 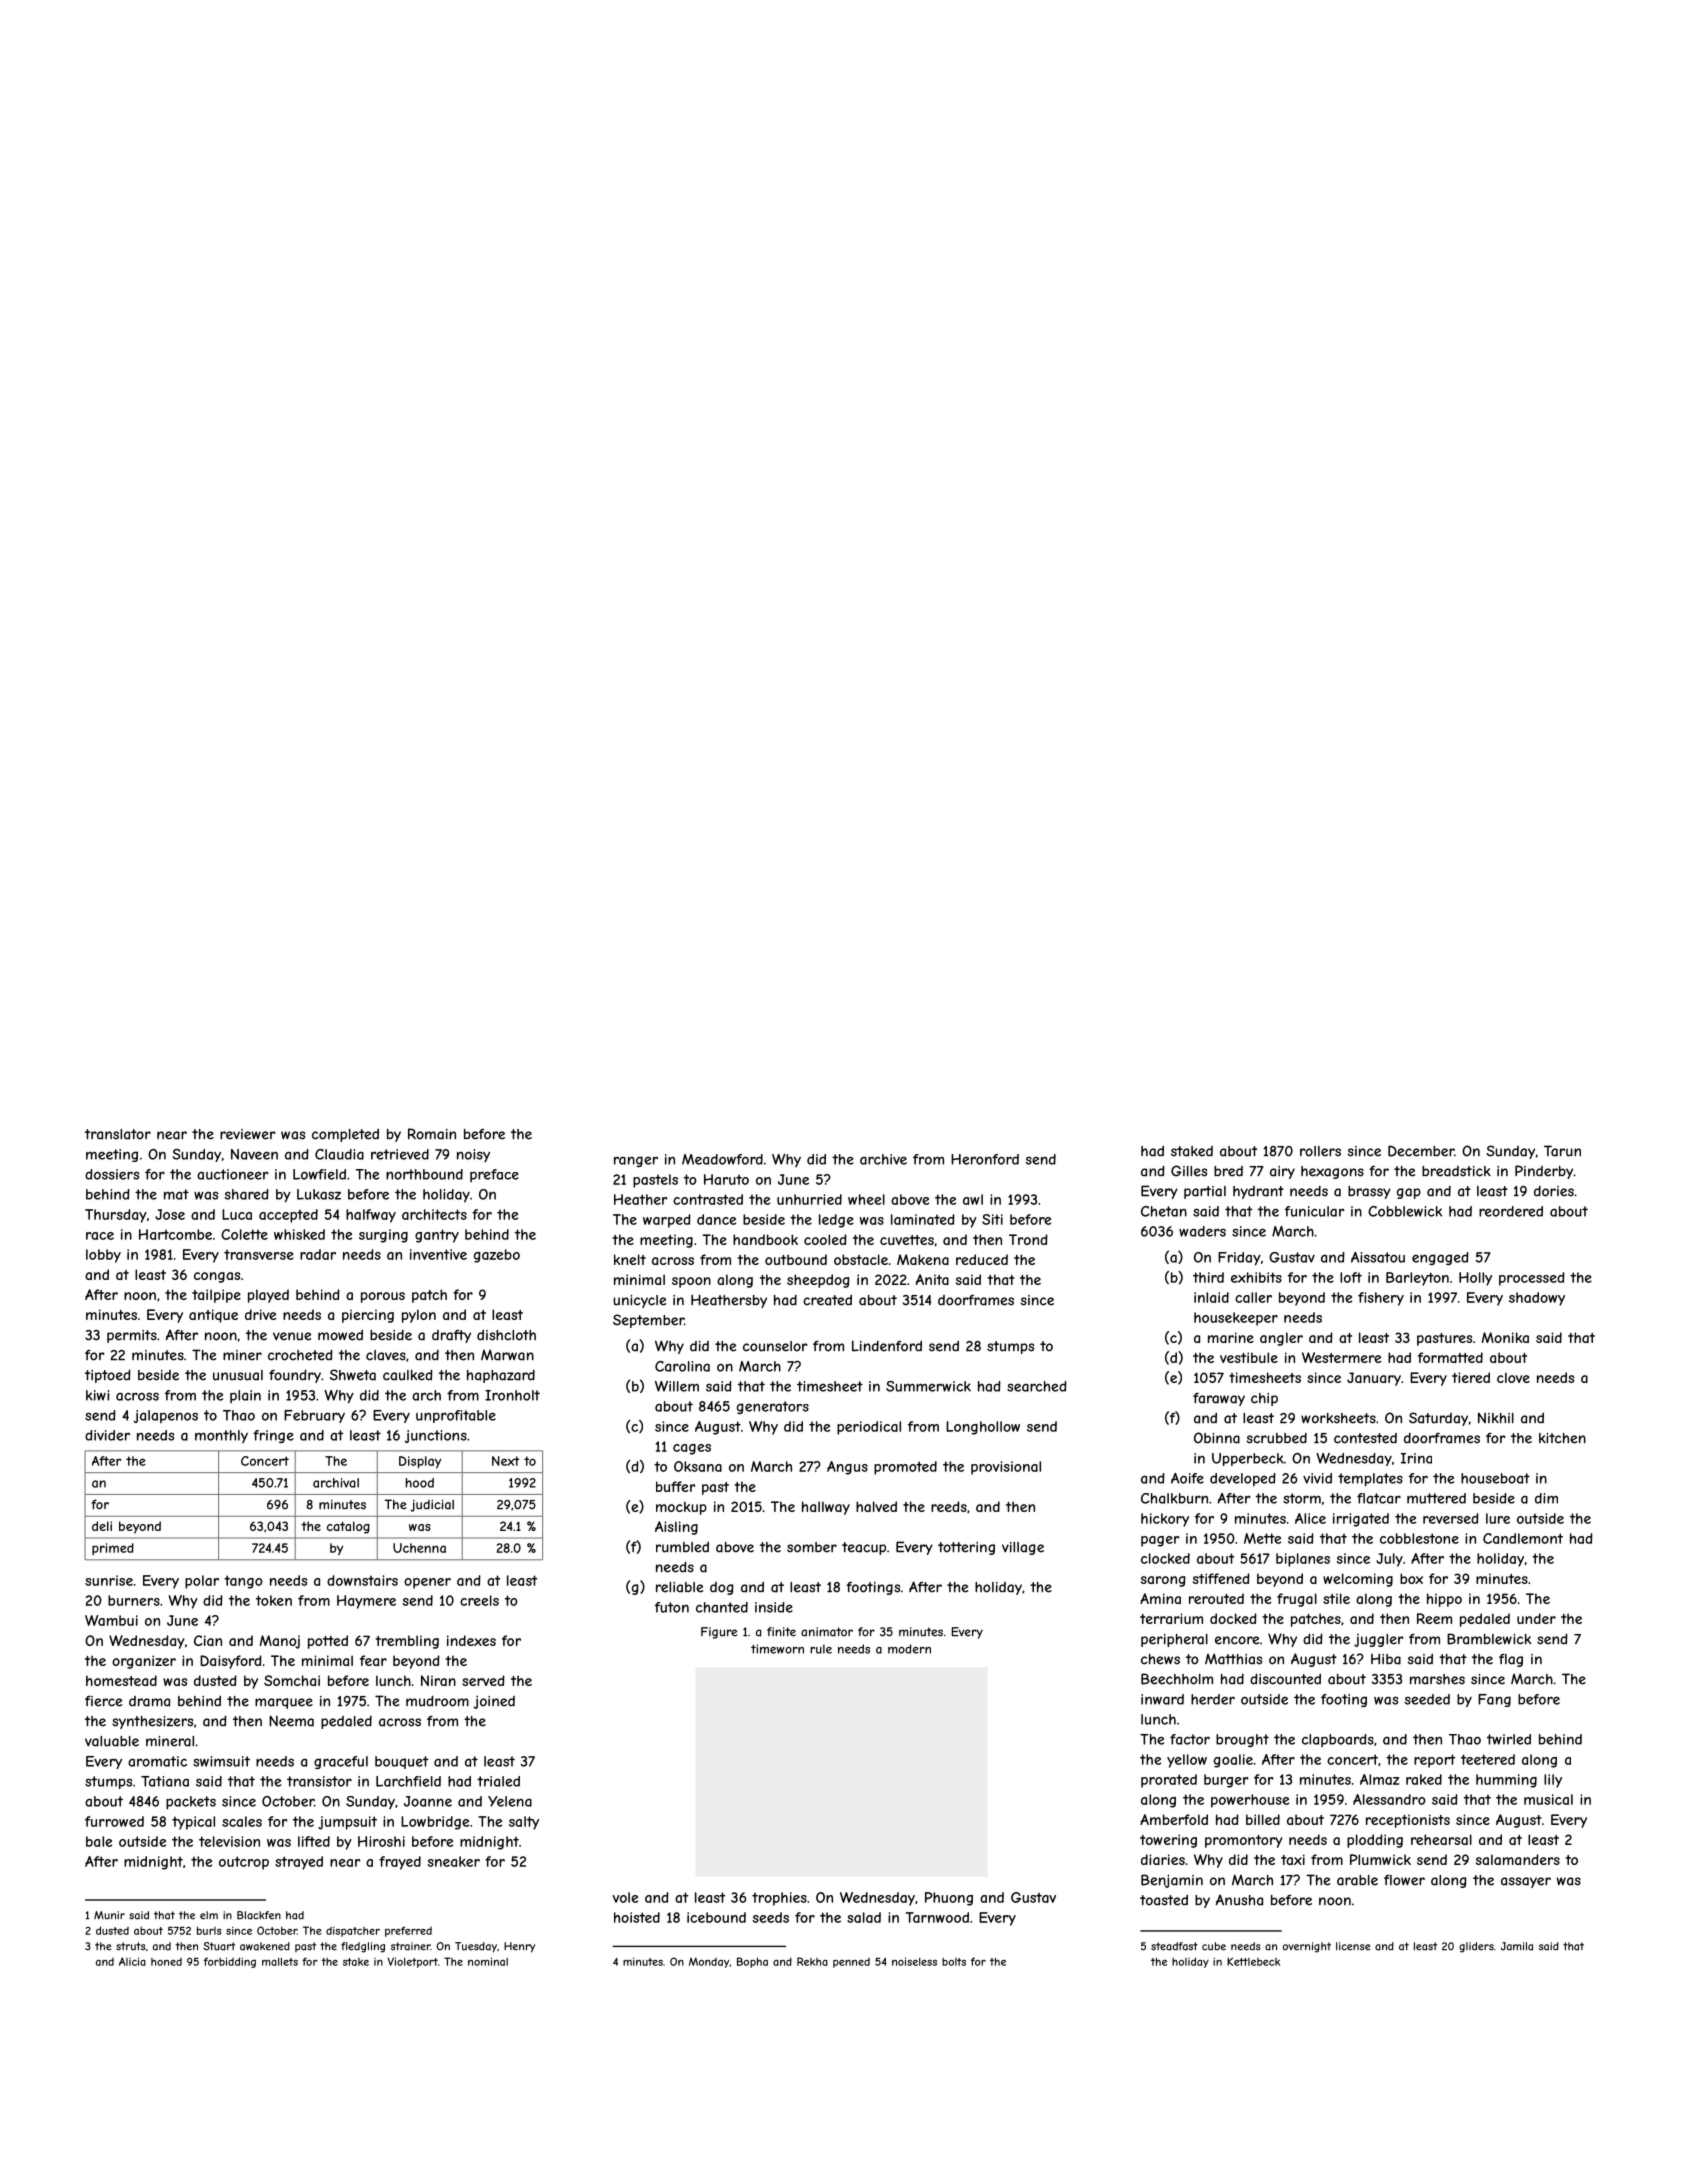 What do you see at coordinates (722, 1159) in the document?
I see `Meadowford` at bounding box center [722, 1159].
